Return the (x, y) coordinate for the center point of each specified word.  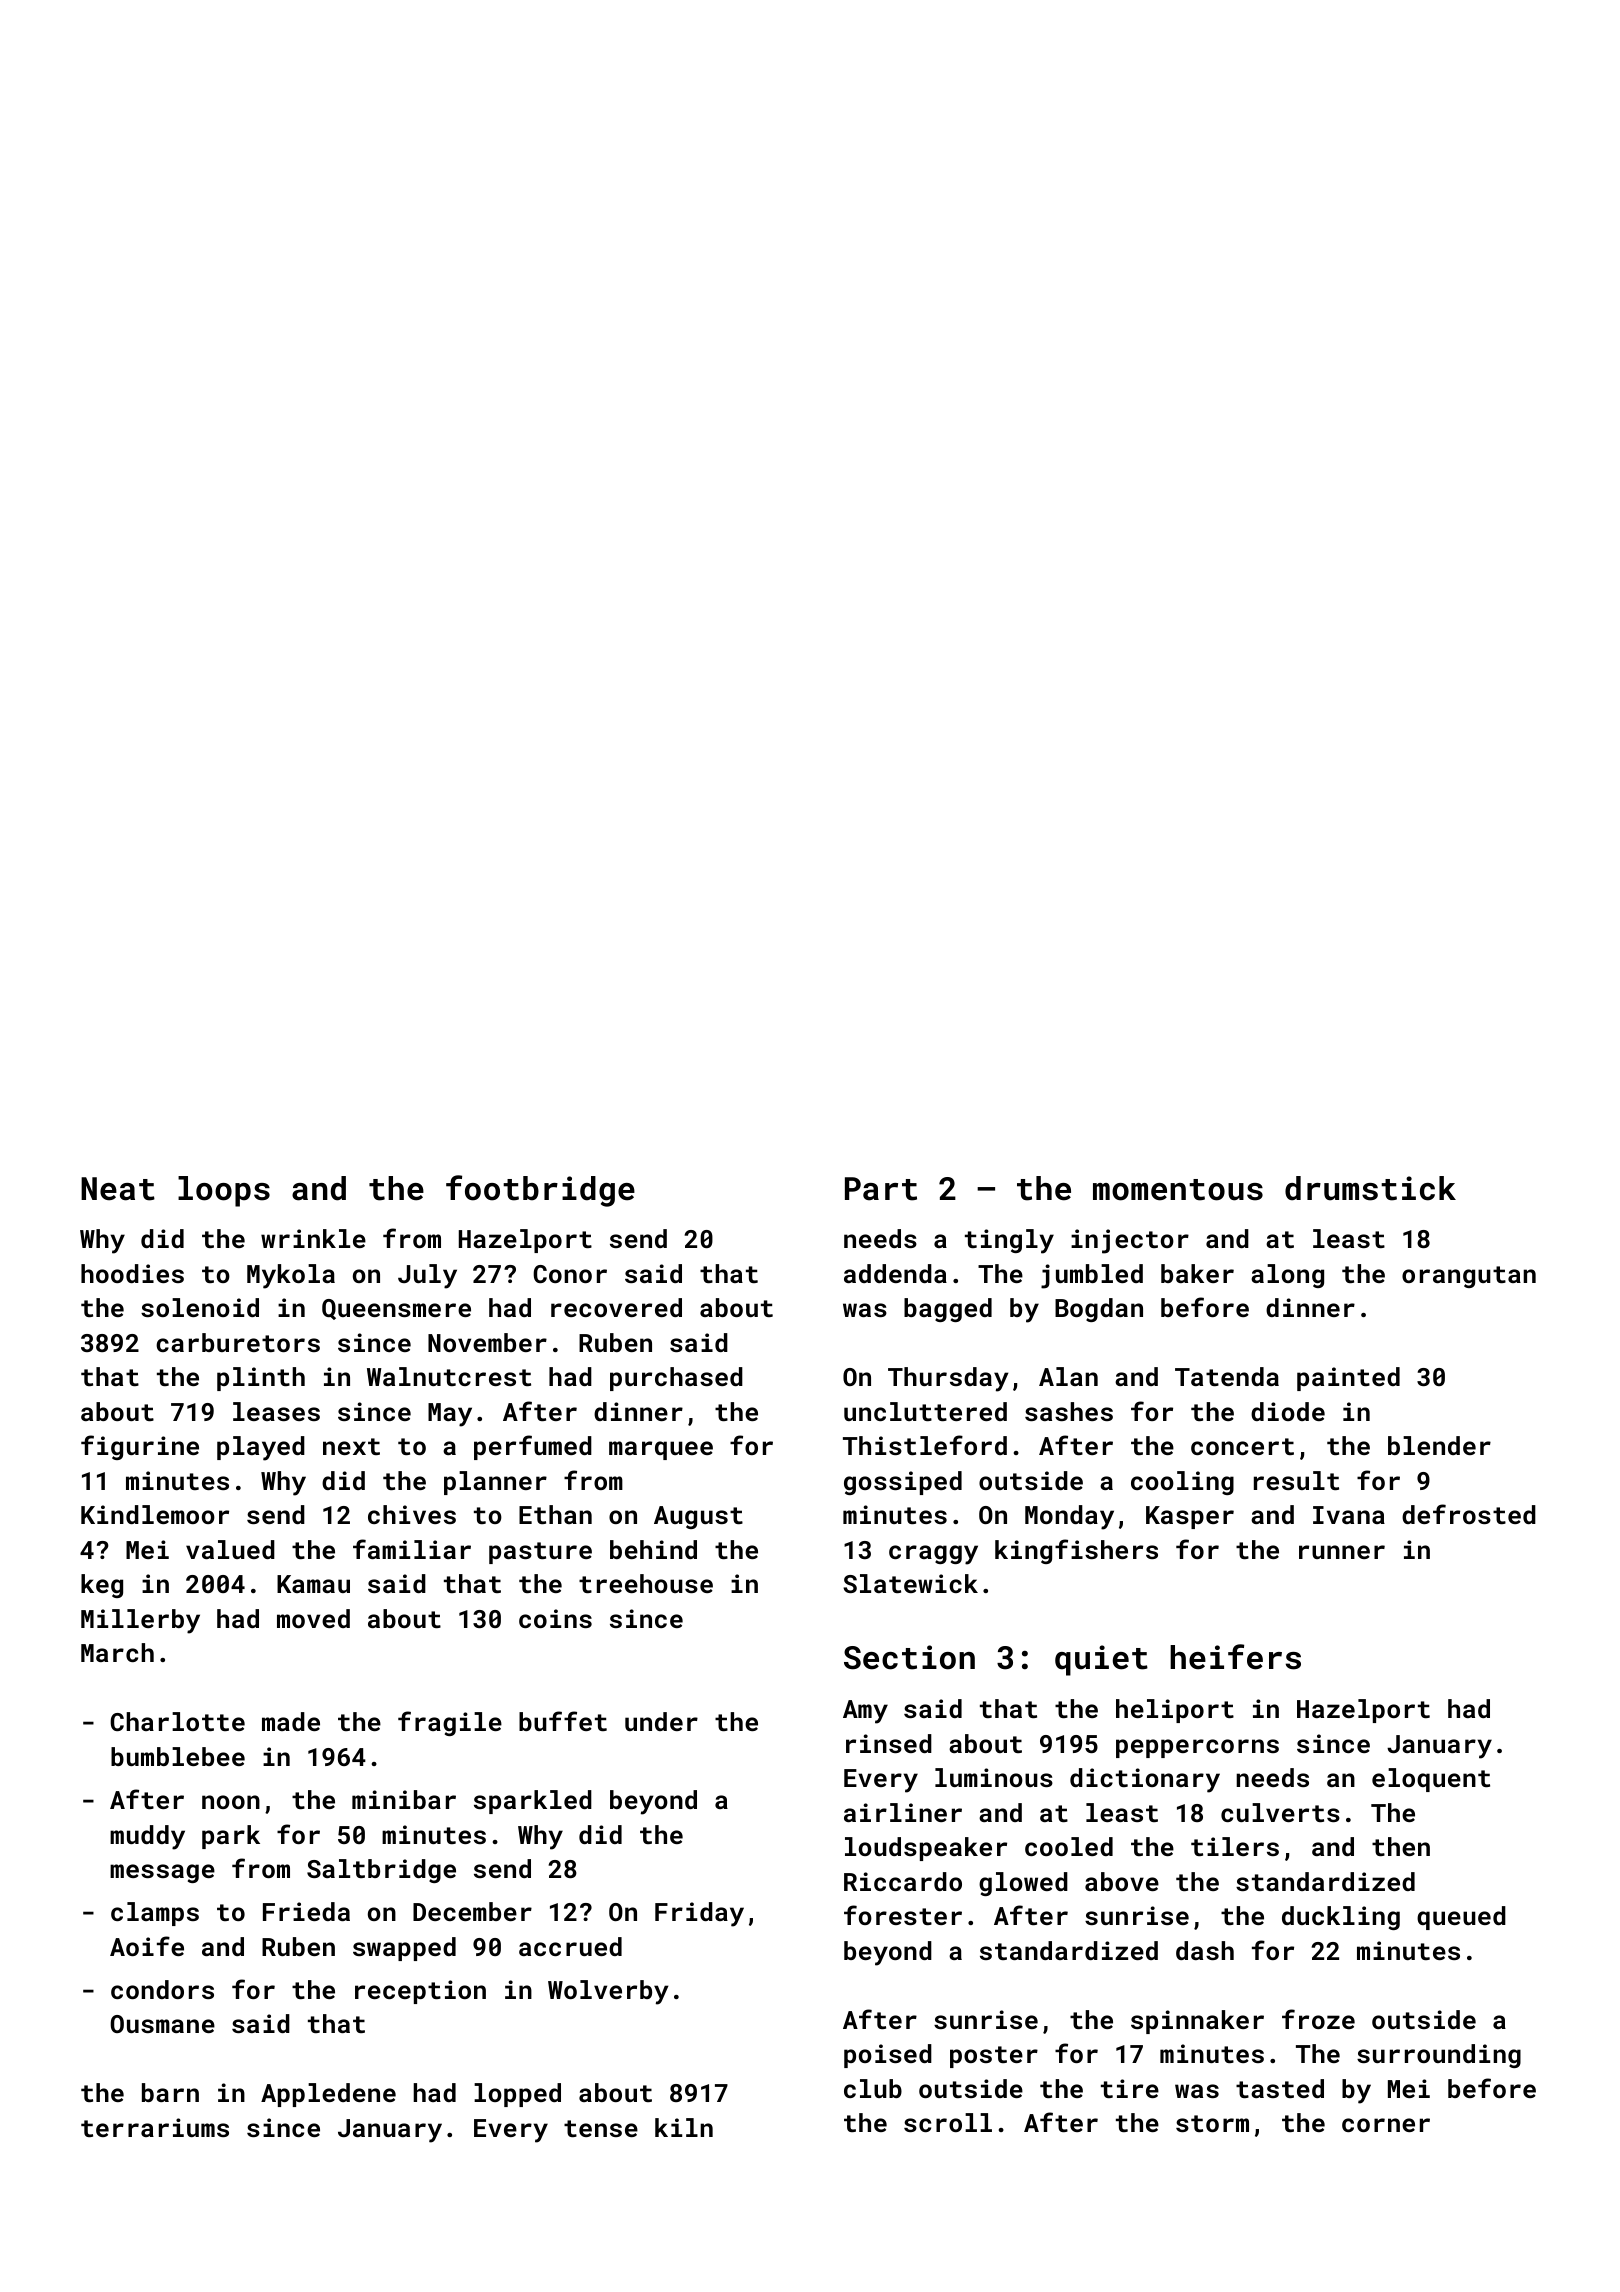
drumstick (1370, 1188)
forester (903, 1915)
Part (881, 1189)
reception (420, 1992)
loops (224, 1191)
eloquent (1431, 1780)
